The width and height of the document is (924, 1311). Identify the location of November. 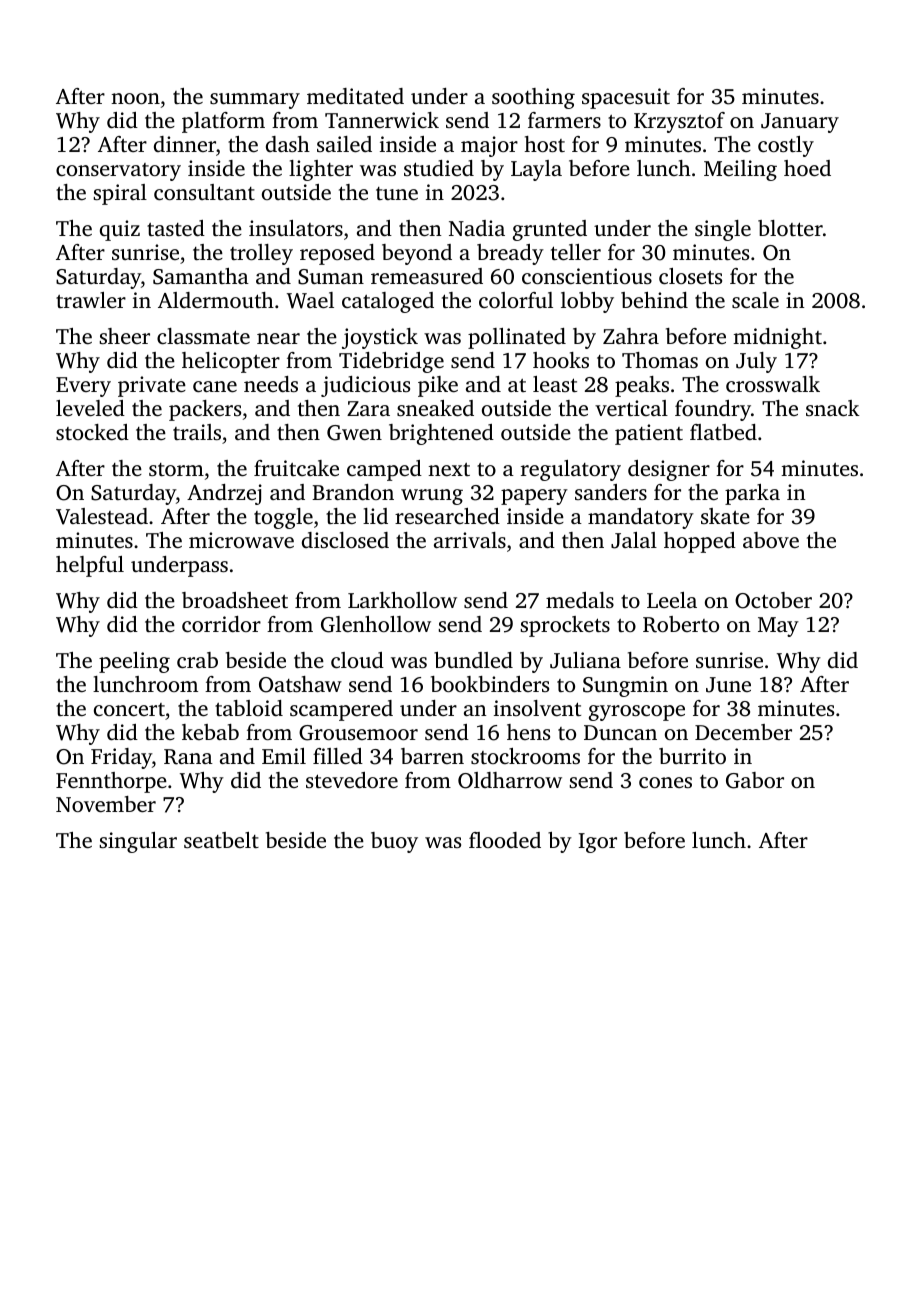
(106, 804).
